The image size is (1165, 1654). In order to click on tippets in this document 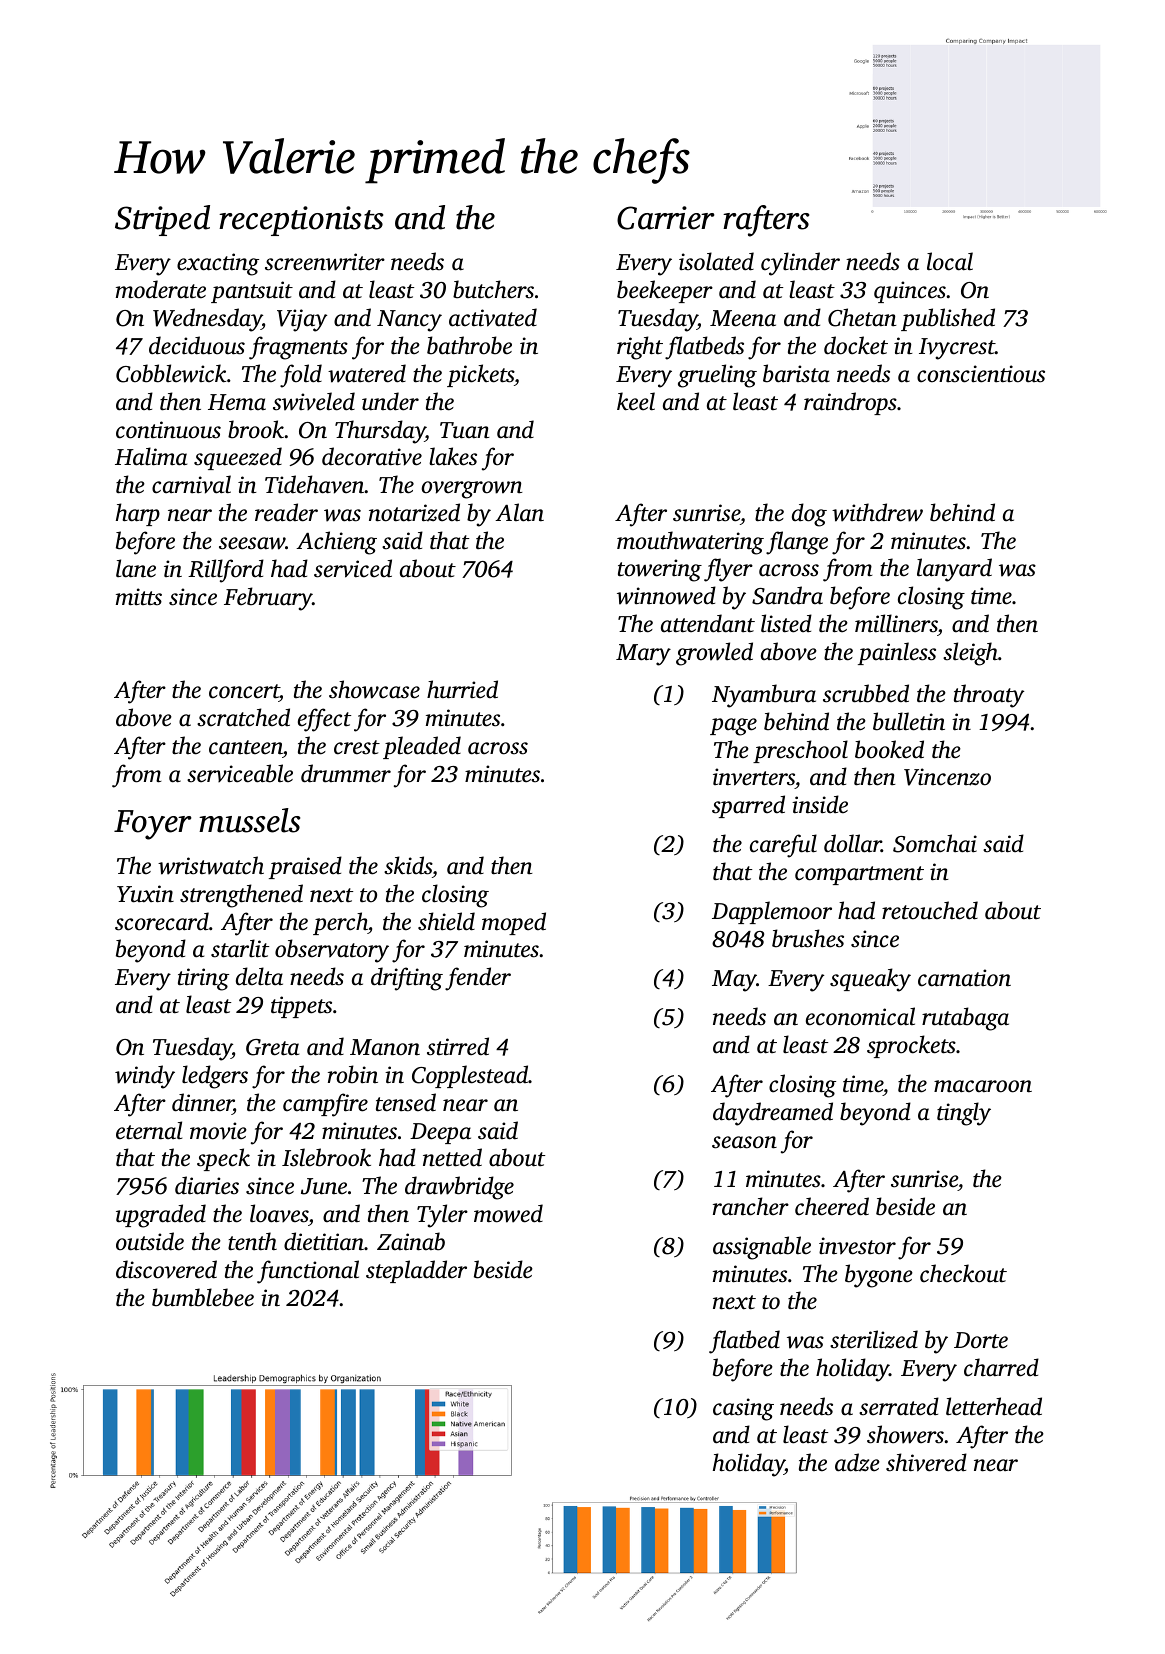, I will do `click(301, 1007)`.
